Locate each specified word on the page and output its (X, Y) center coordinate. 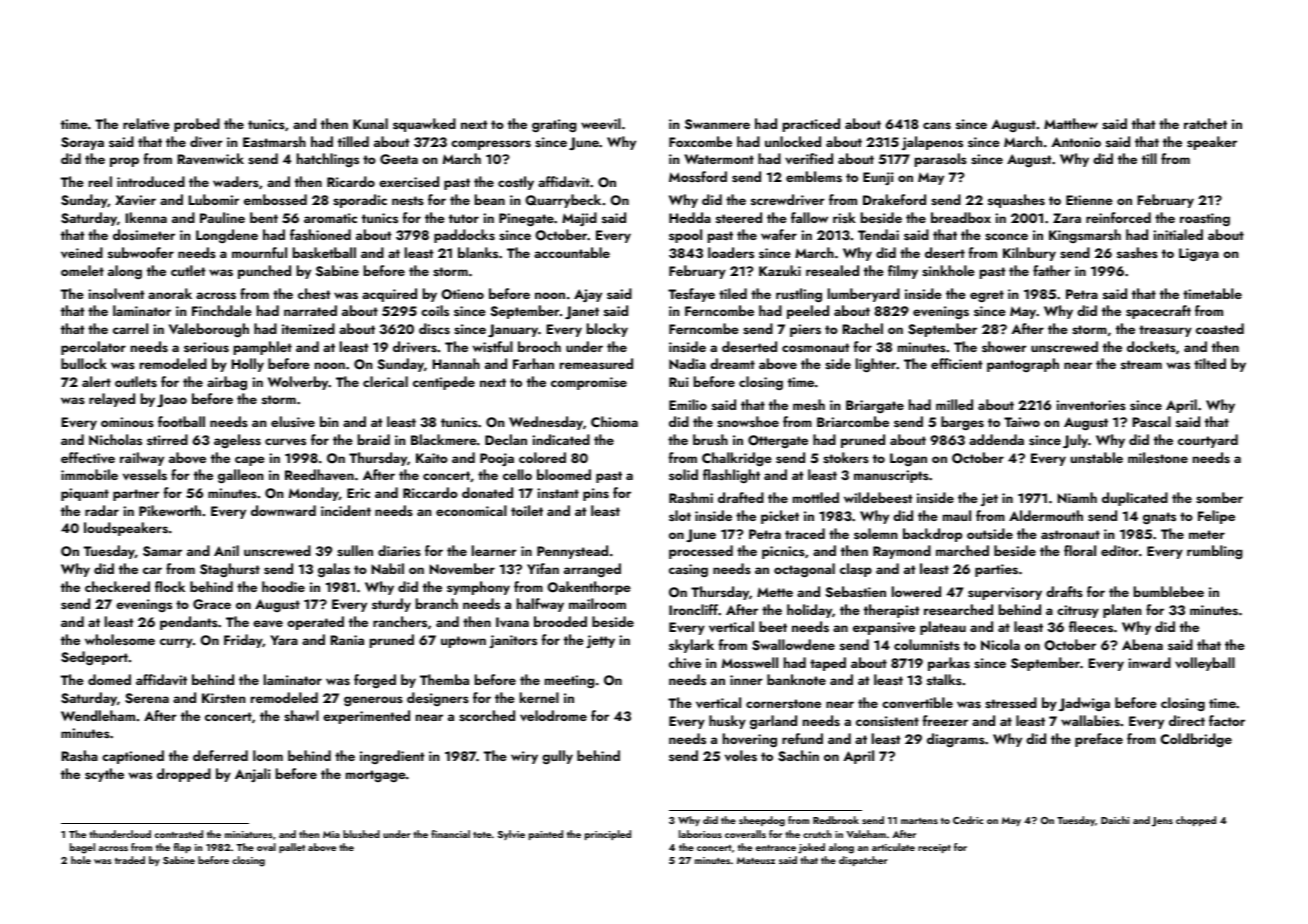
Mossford (698, 176)
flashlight (731, 476)
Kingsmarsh (1085, 236)
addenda (996, 439)
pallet (292, 848)
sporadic (360, 201)
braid (374, 439)
